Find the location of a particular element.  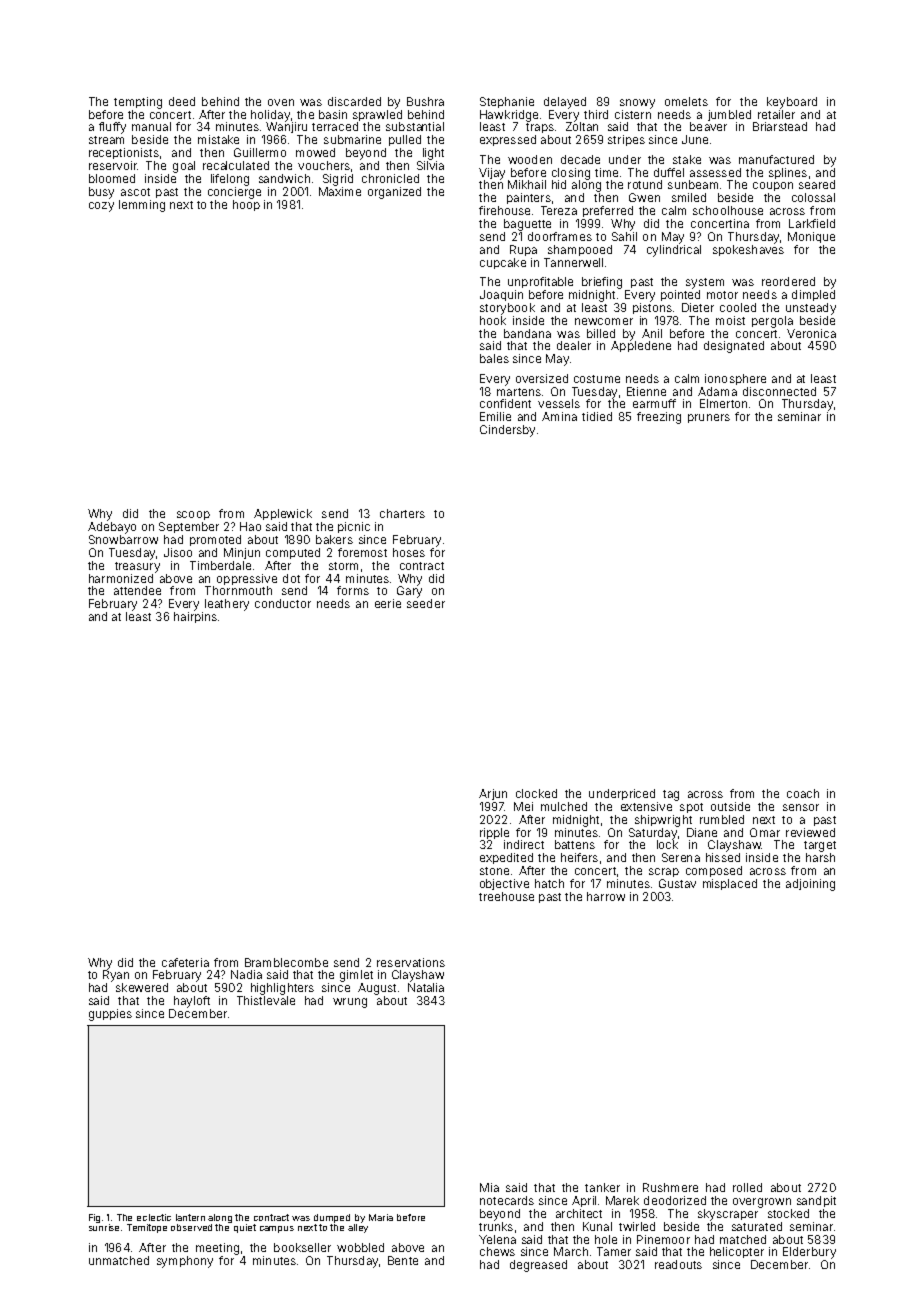

bookseller is located at coordinates (302, 1247).
